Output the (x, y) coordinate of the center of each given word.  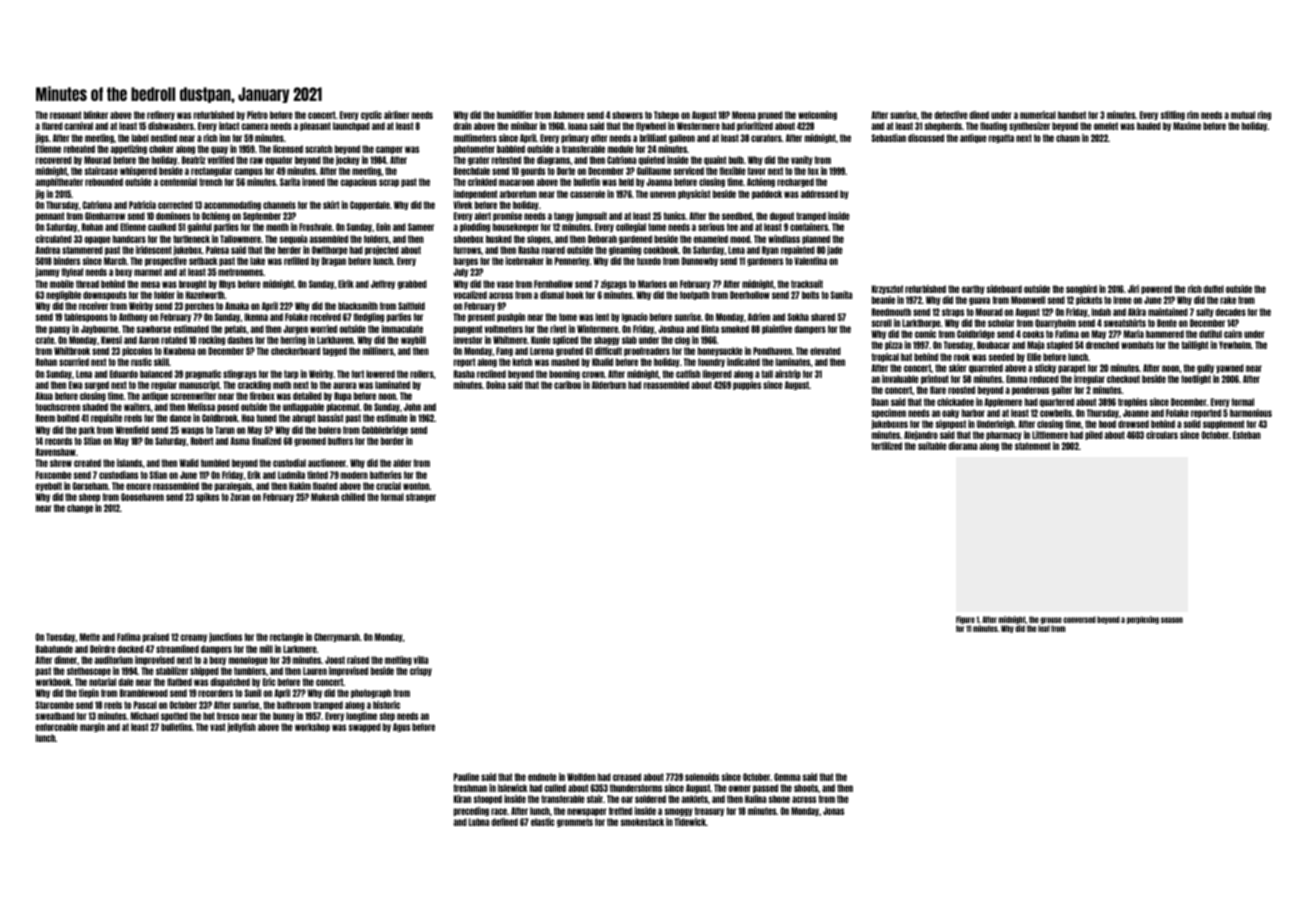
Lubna (479, 822)
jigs (42, 138)
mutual (1243, 115)
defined (505, 822)
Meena (744, 115)
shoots (806, 788)
